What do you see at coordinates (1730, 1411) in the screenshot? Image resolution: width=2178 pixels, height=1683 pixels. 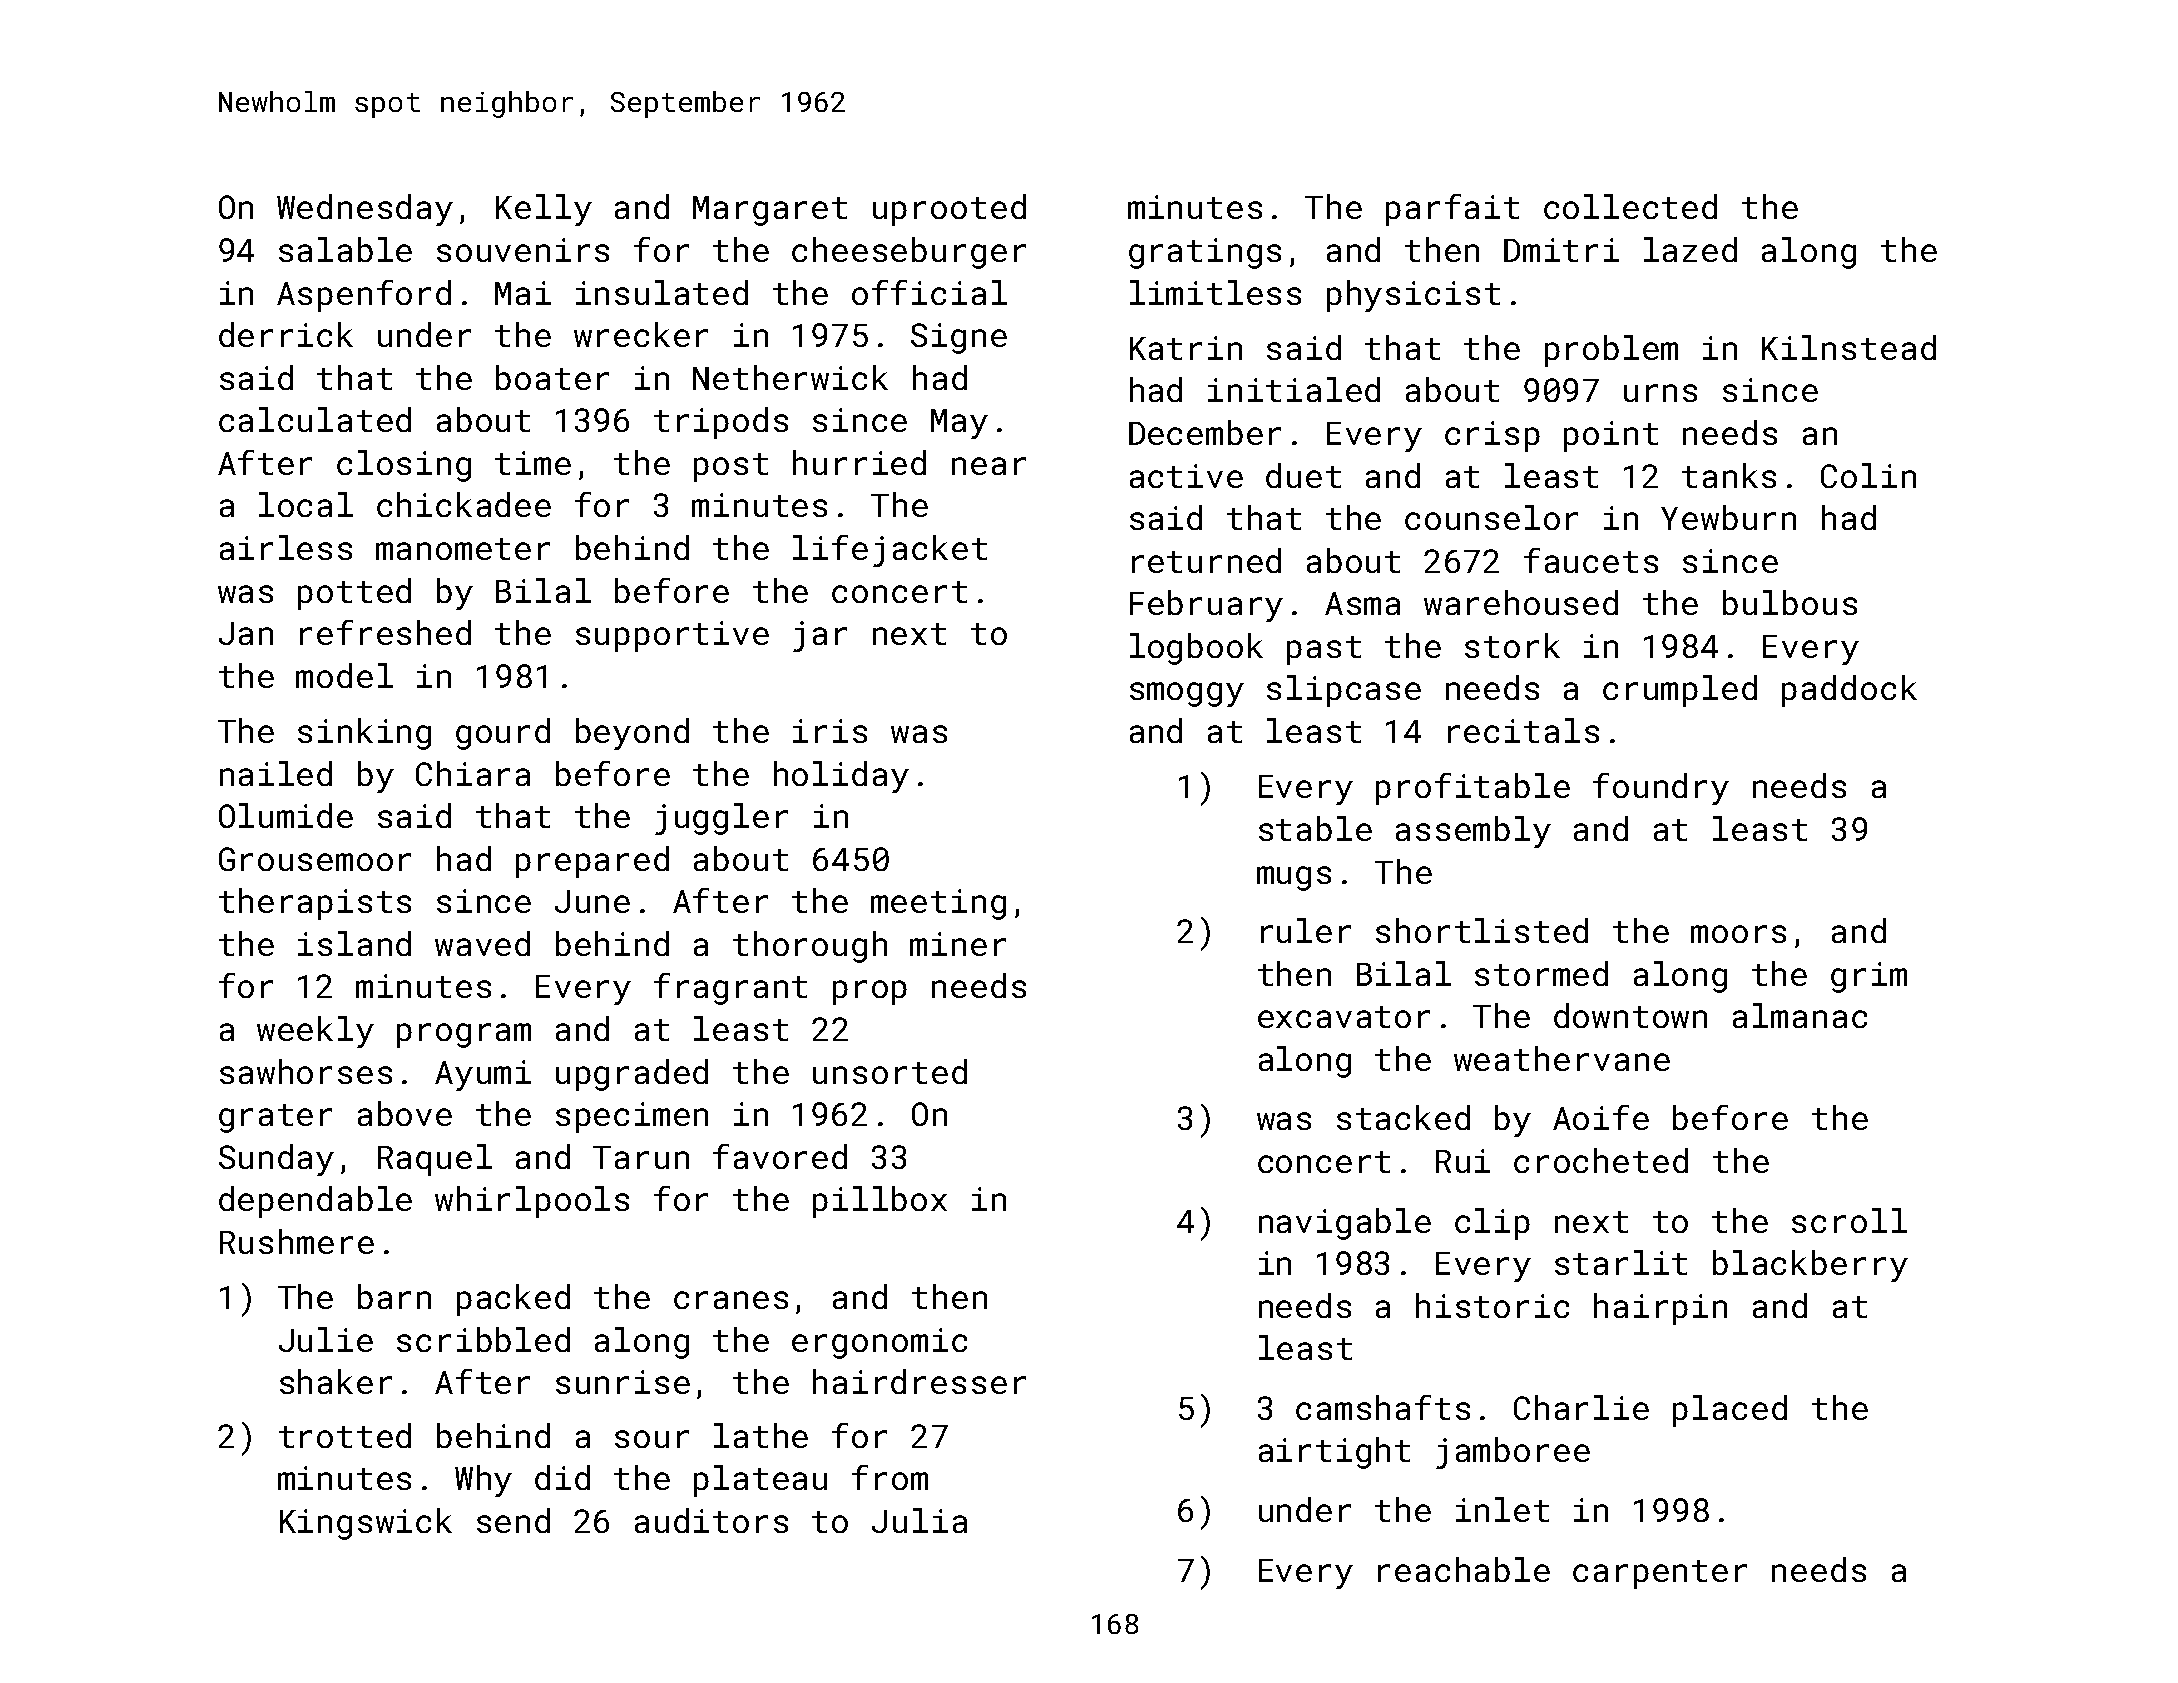 I see `placed` at bounding box center [1730, 1411].
